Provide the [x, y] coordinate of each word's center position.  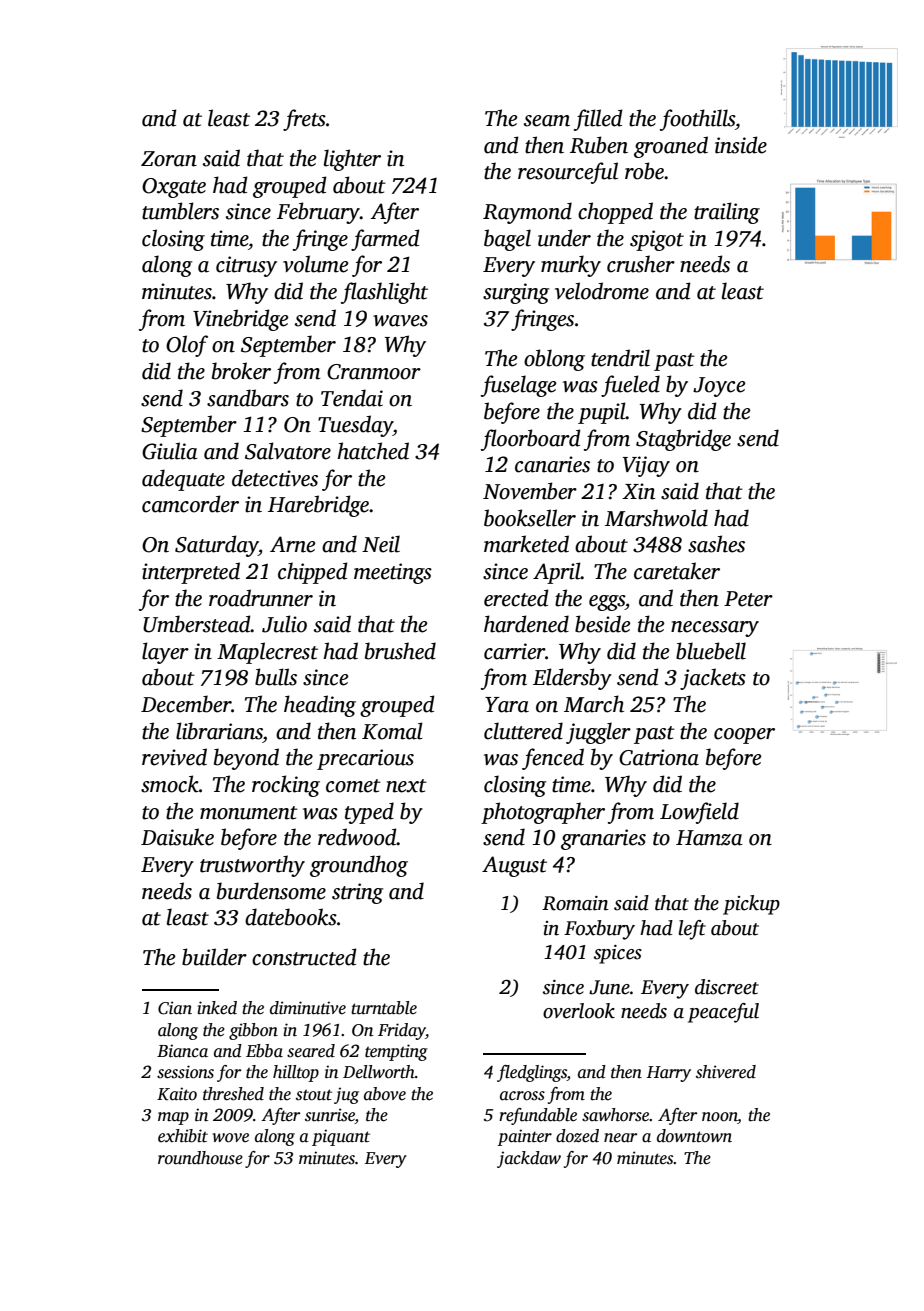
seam [547, 121]
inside [741, 145]
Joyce [719, 387]
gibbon [253, 1031]
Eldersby [572, 679]
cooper [744, 736]
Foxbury [599, 930]
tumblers [180, 211]
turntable [384, 1008]
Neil [381, 544]
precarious [365, 759]
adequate [183, 480]
